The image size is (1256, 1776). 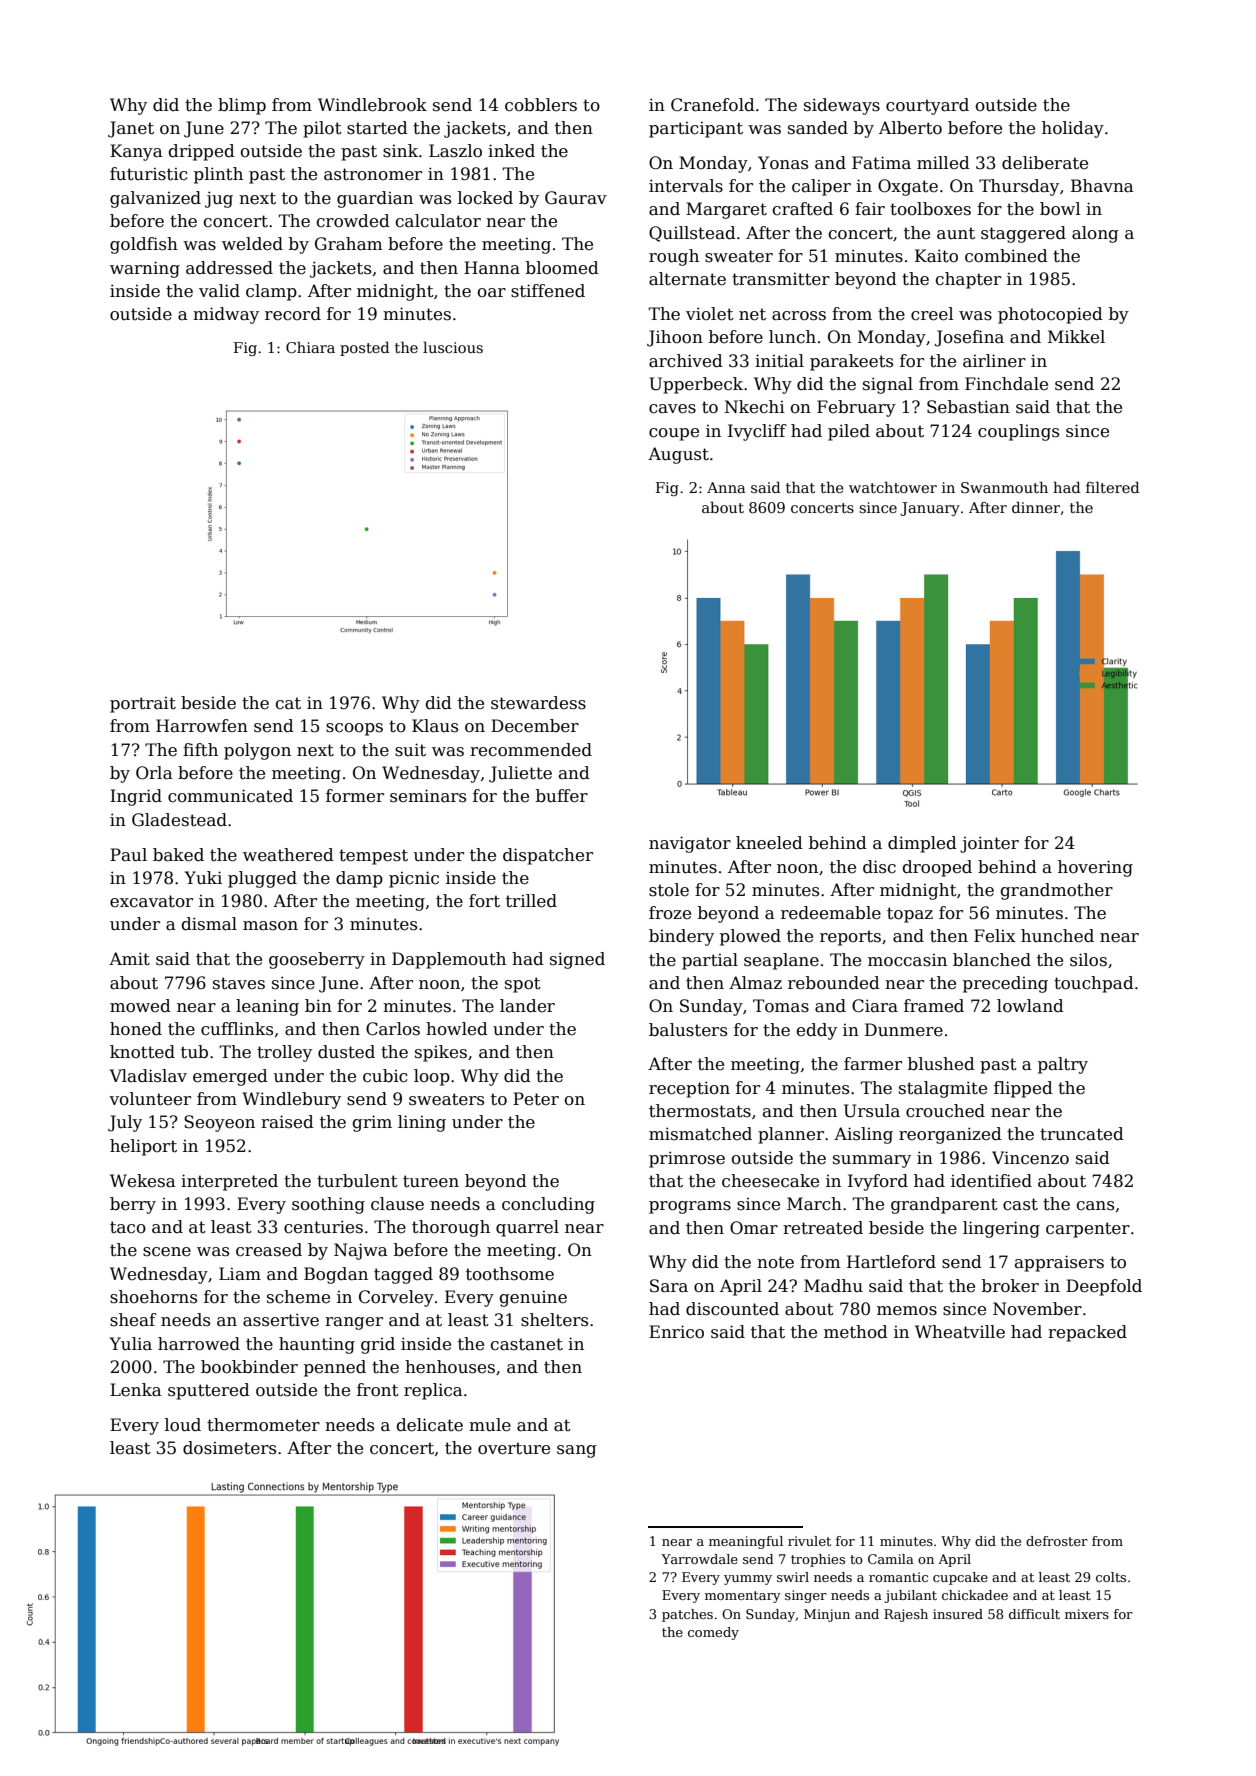 I want to click on reception, so click(x=689, y=1089).
